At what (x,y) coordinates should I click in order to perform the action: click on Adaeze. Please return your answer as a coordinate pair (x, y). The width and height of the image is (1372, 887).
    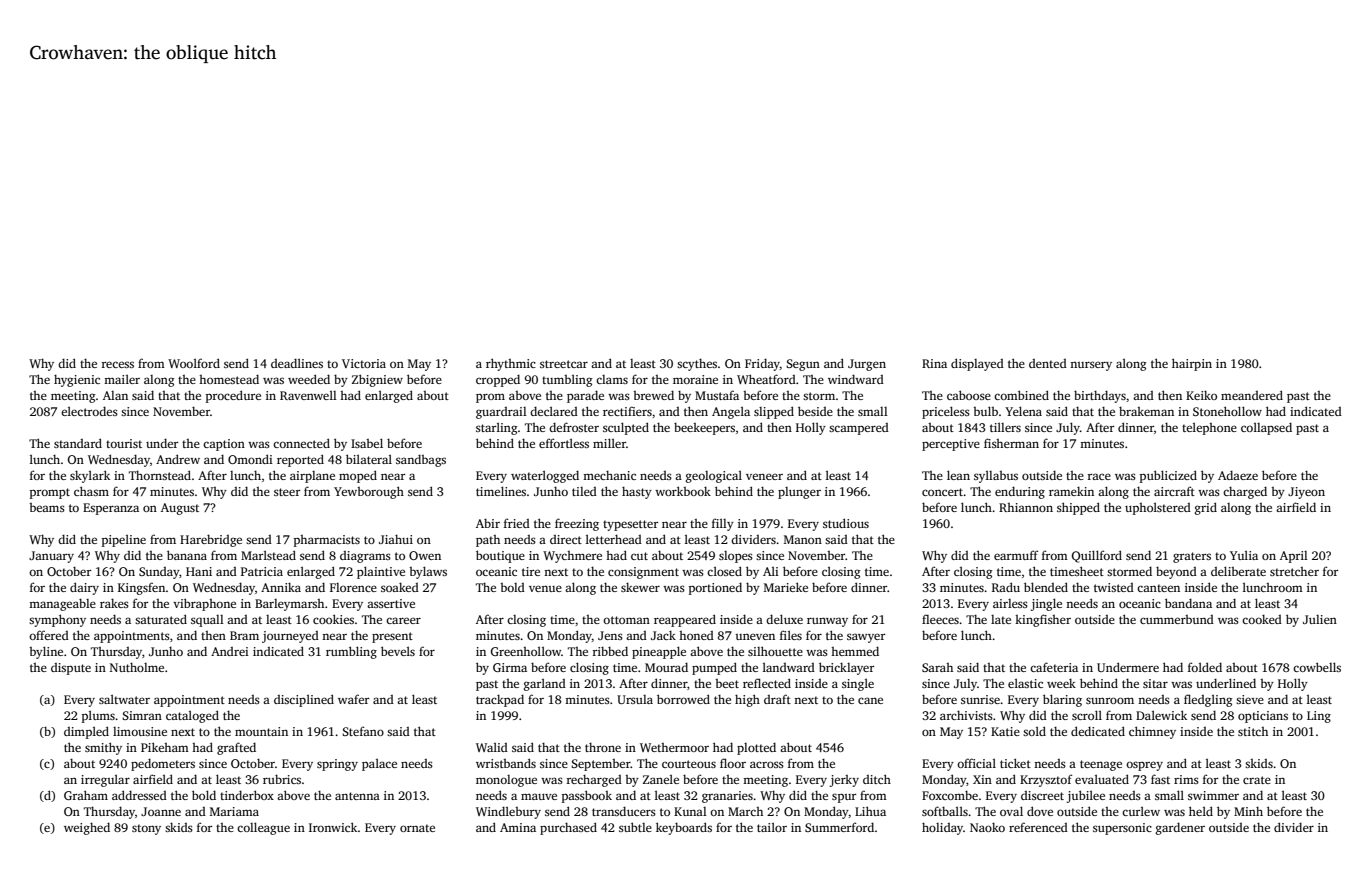
    Looking at the image, I should click on (1238, 475).
